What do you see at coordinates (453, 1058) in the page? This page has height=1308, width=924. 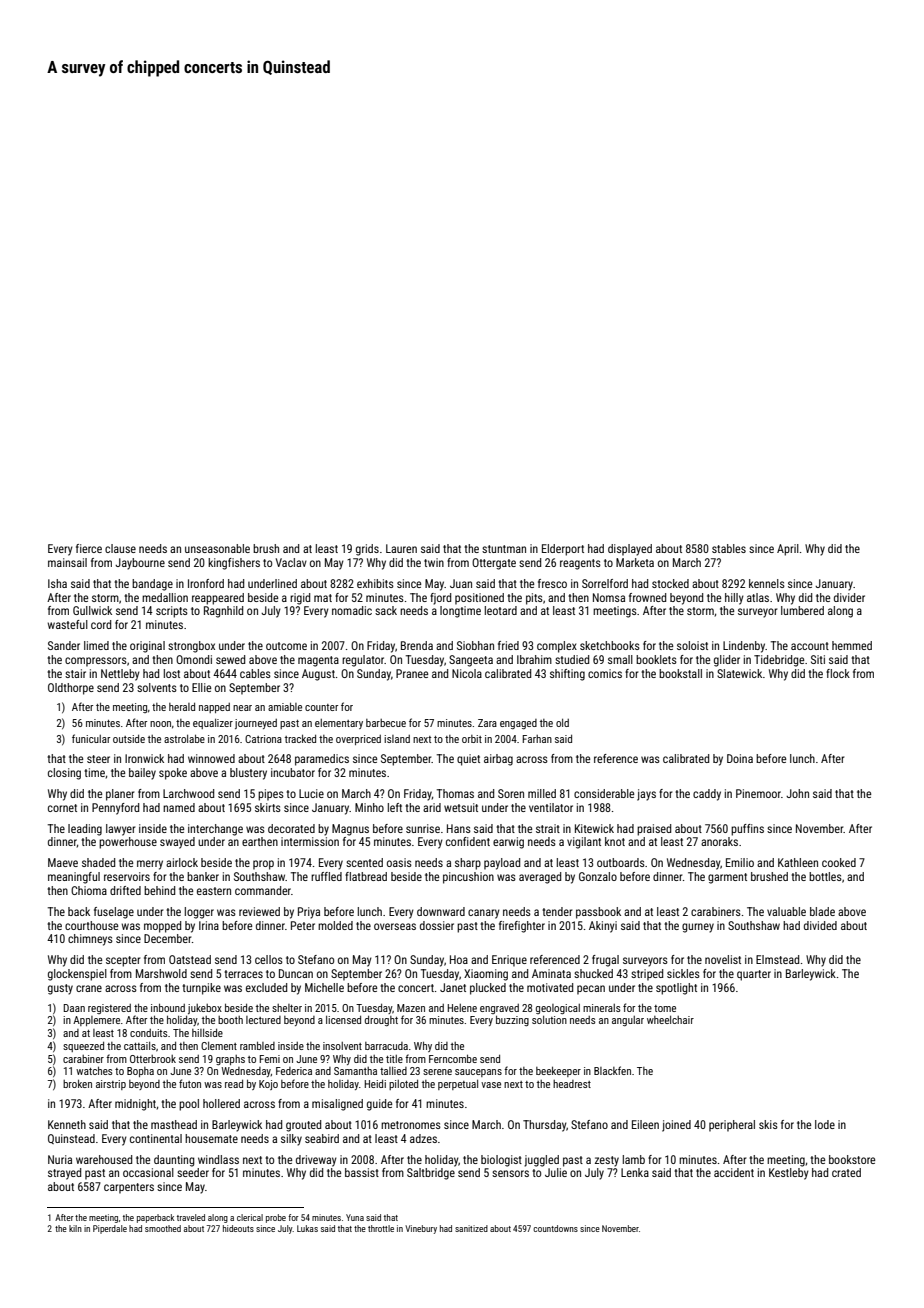 I see `Ferncombe` at bounding box center [453, 1058].
